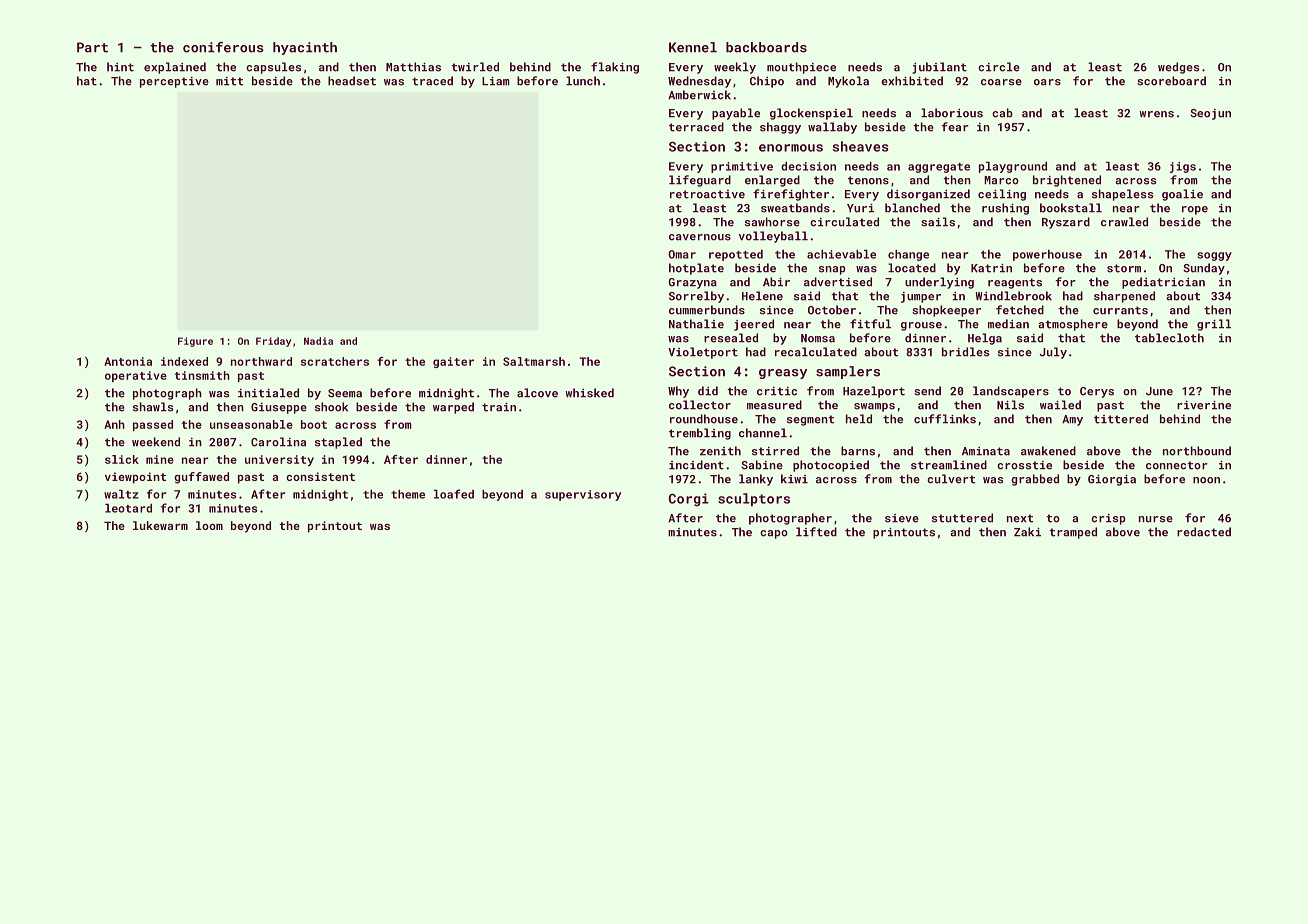 The image size is (1308, 924). I want to click on stapled, so click(338, 443).
